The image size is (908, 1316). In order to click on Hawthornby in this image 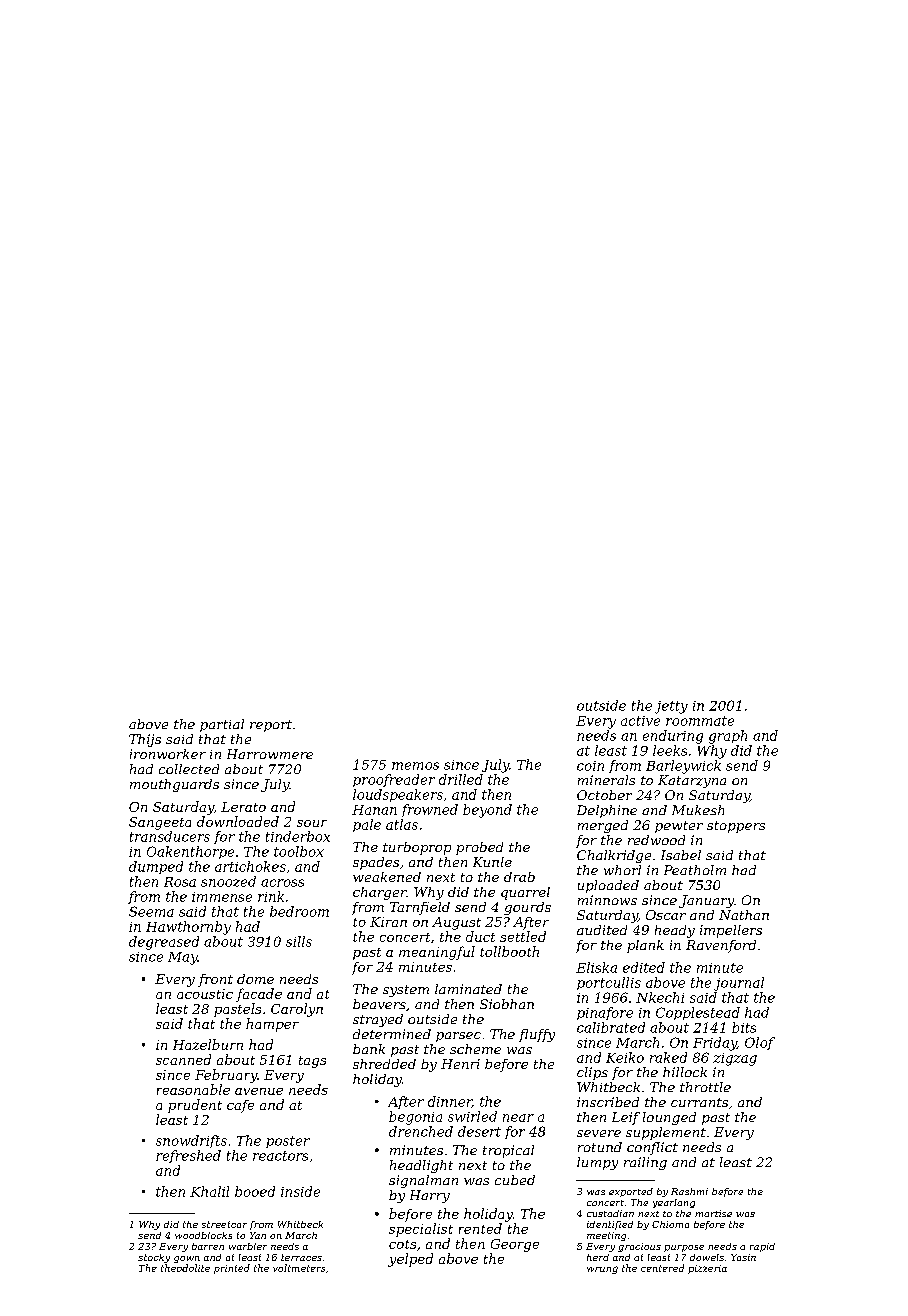, I will do `click(188, 928)`.
